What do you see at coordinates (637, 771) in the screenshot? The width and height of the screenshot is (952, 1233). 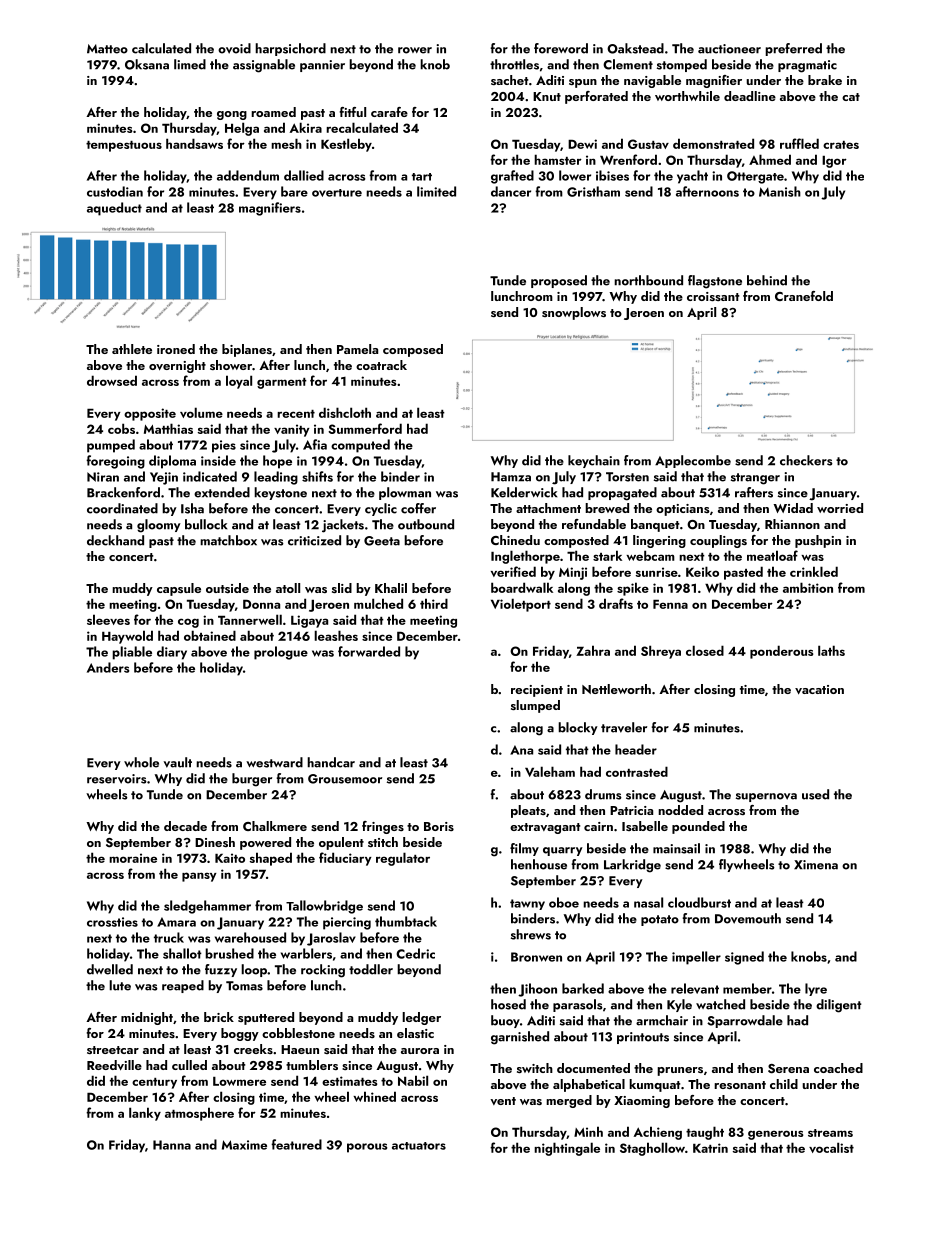 I see `contrasted` at bounding box center [637, 771].
